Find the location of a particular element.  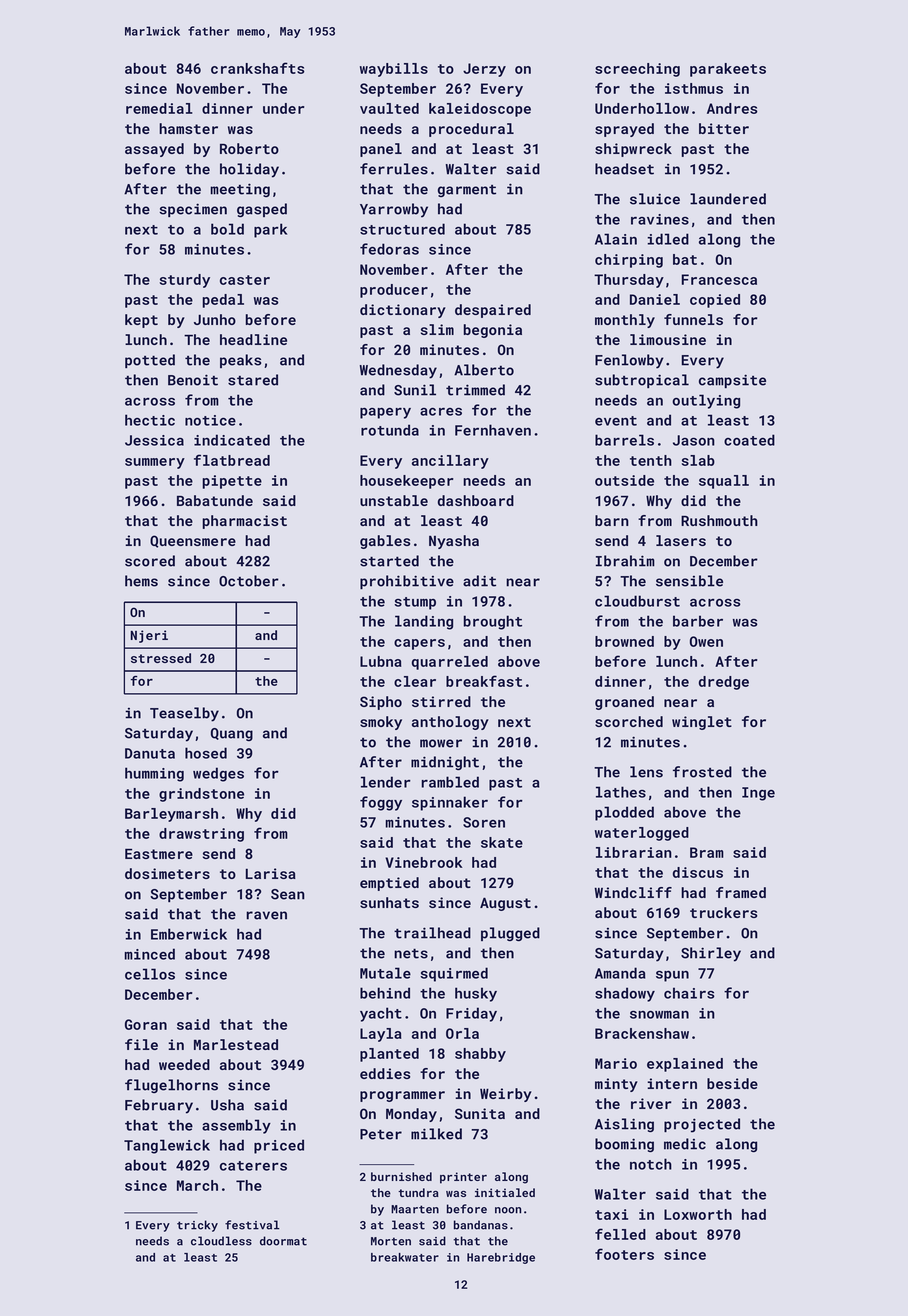

bandanas is located at coordinates (481, 1225).
